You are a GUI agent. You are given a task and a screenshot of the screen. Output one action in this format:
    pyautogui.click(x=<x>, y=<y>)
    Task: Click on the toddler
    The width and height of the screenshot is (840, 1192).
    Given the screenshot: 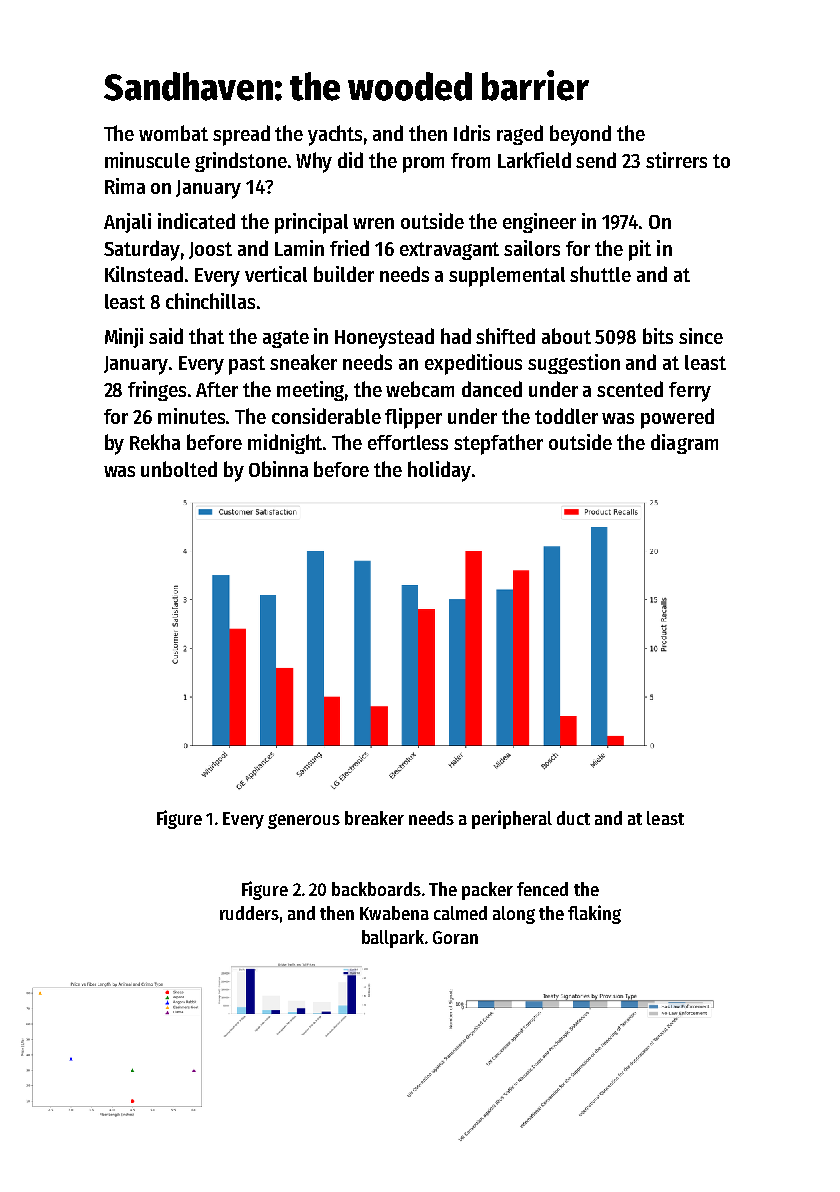 What is the action you would take?
    pyautogui.click(x=566, y=416)
